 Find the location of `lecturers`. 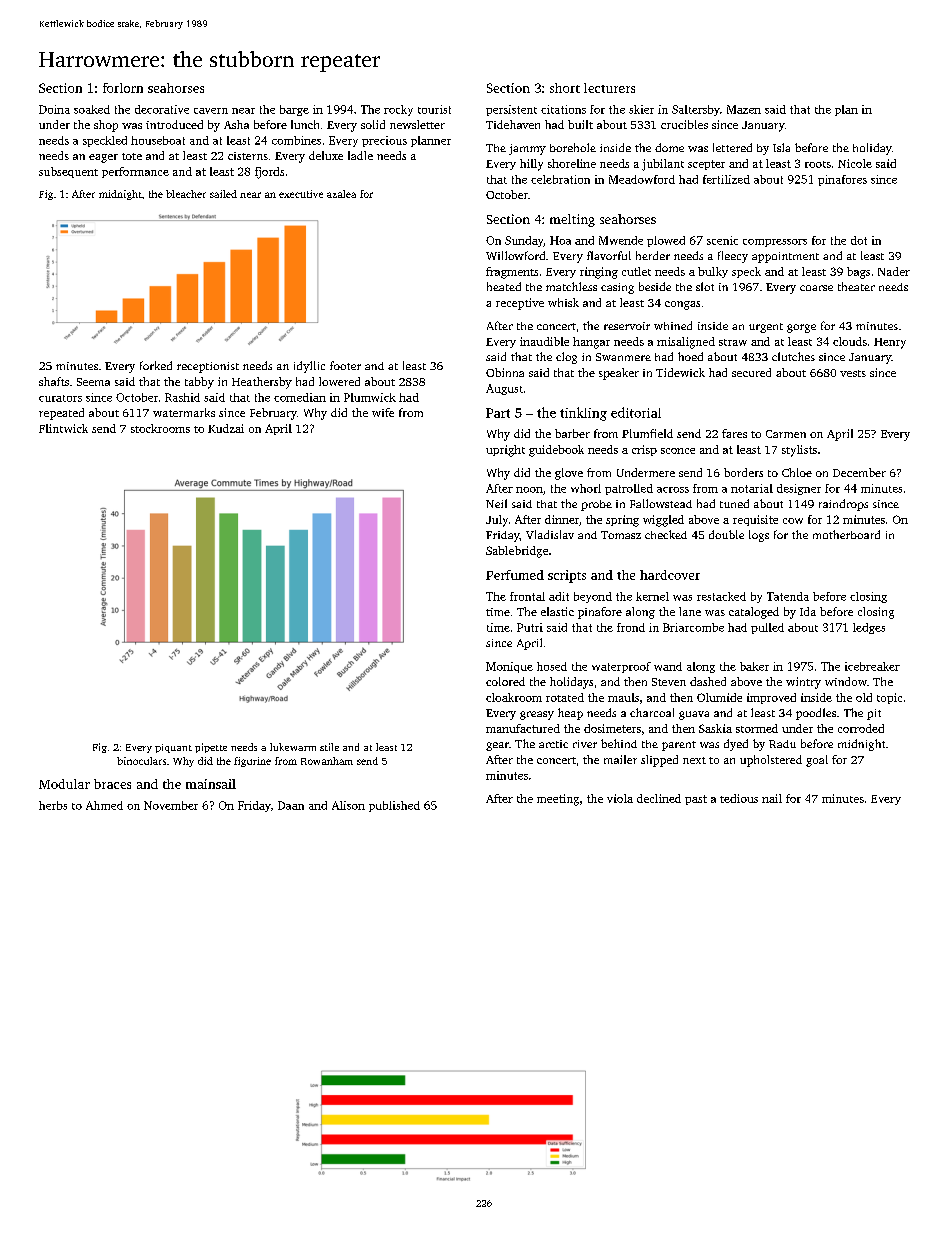

lecturers is located at coordinates (609, 88).
